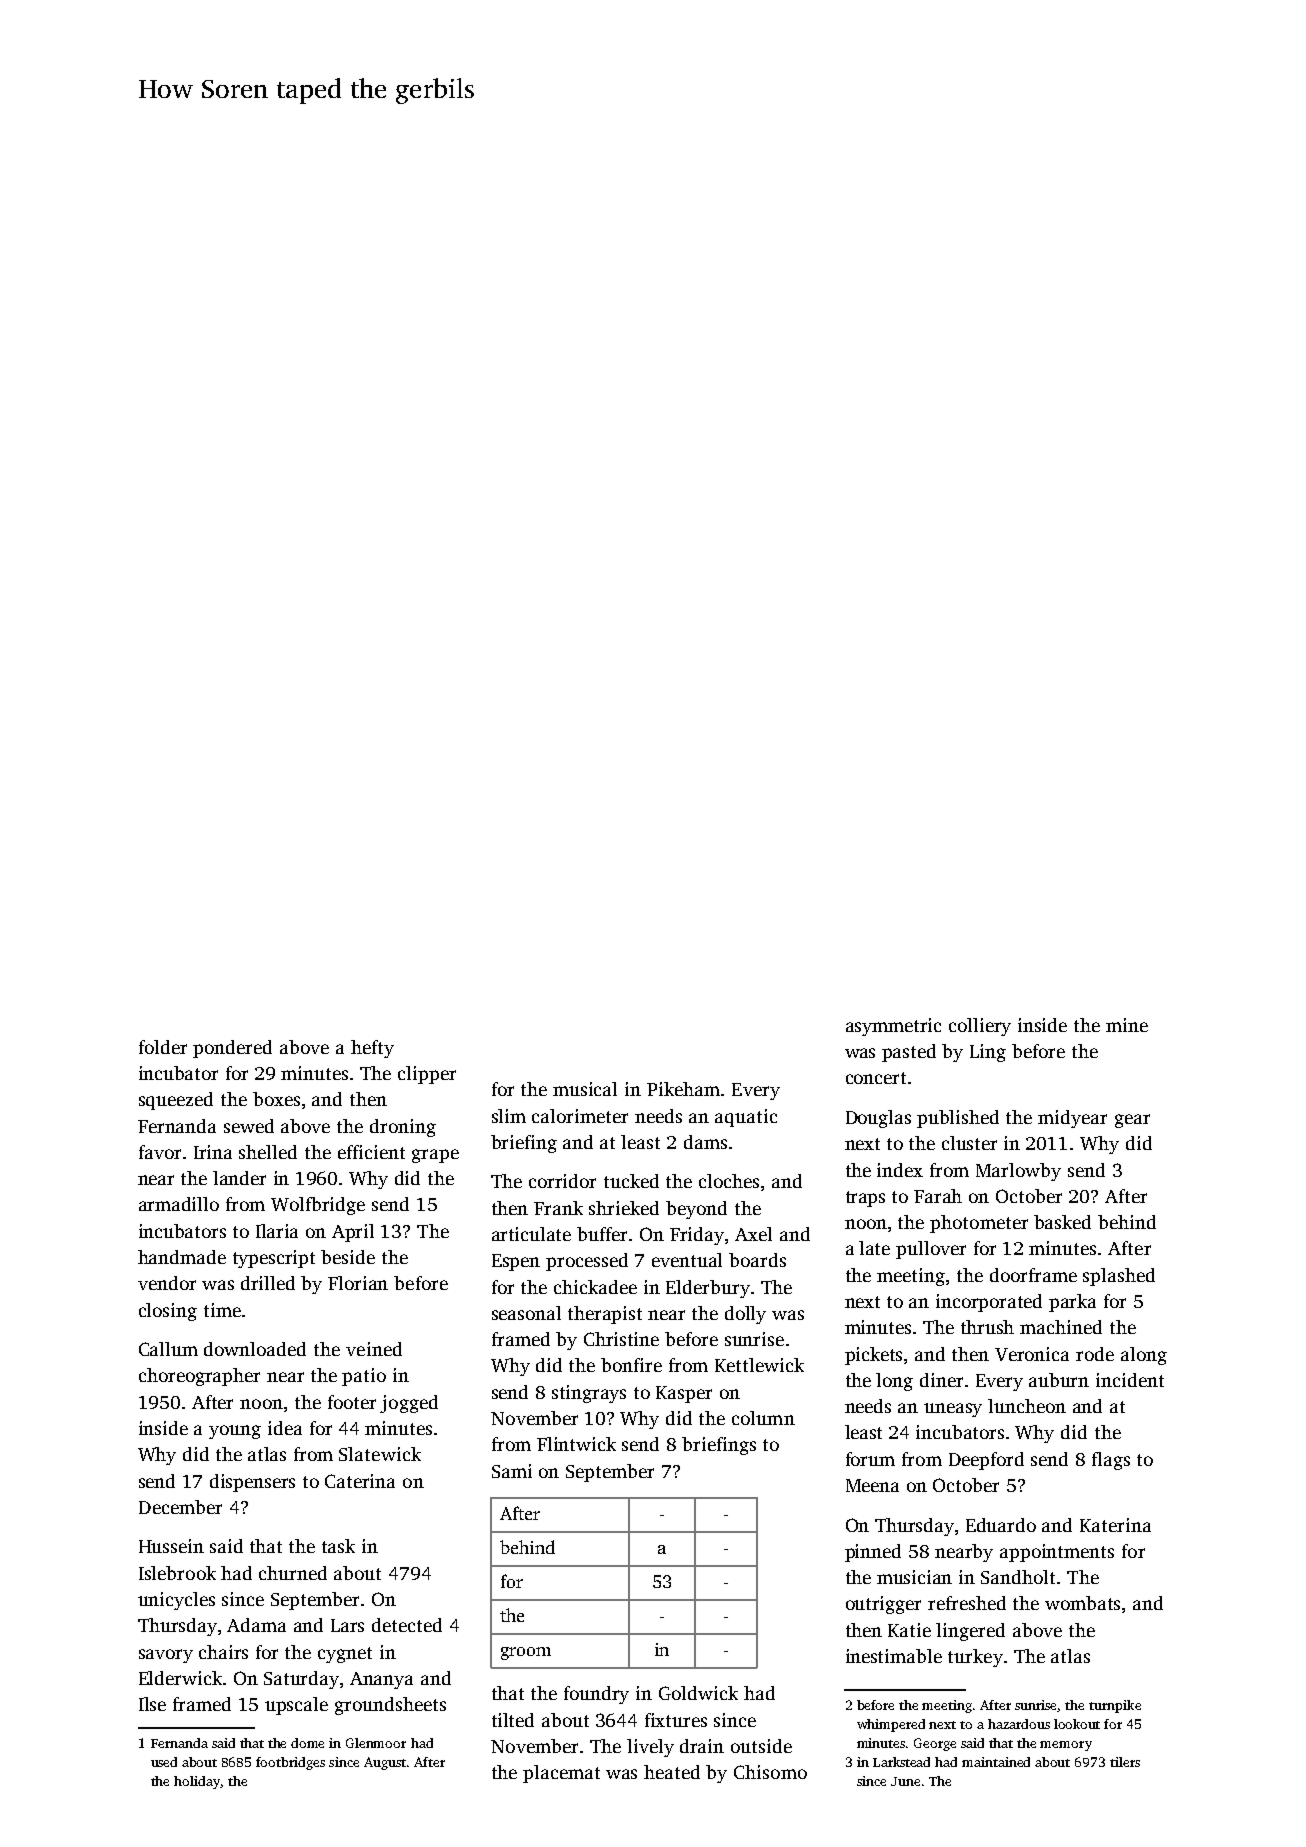 This screenshot has height=1847, width=1306. I want to click on Sami, so click(512, 1471).
